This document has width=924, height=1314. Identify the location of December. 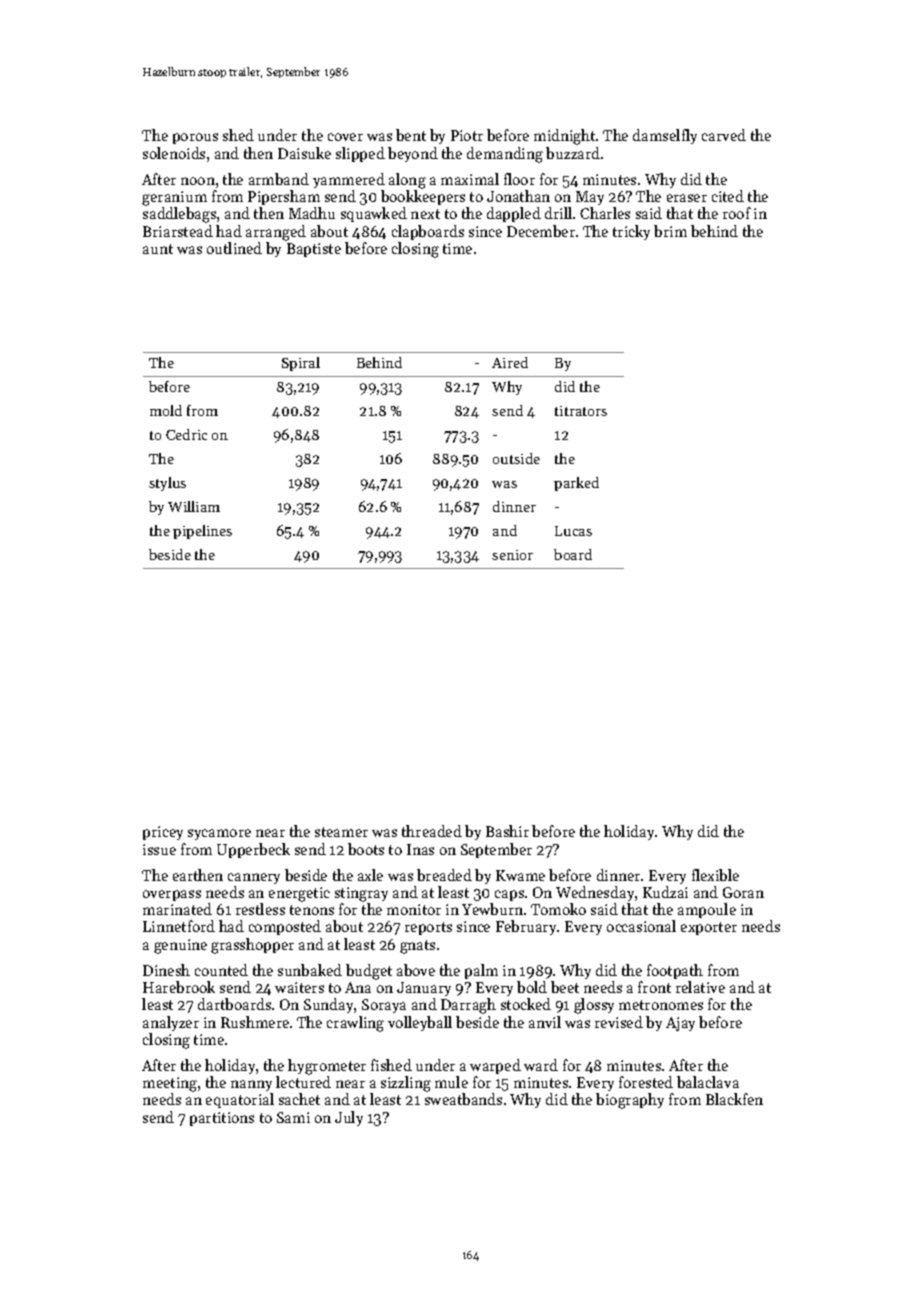
(541, 231).
